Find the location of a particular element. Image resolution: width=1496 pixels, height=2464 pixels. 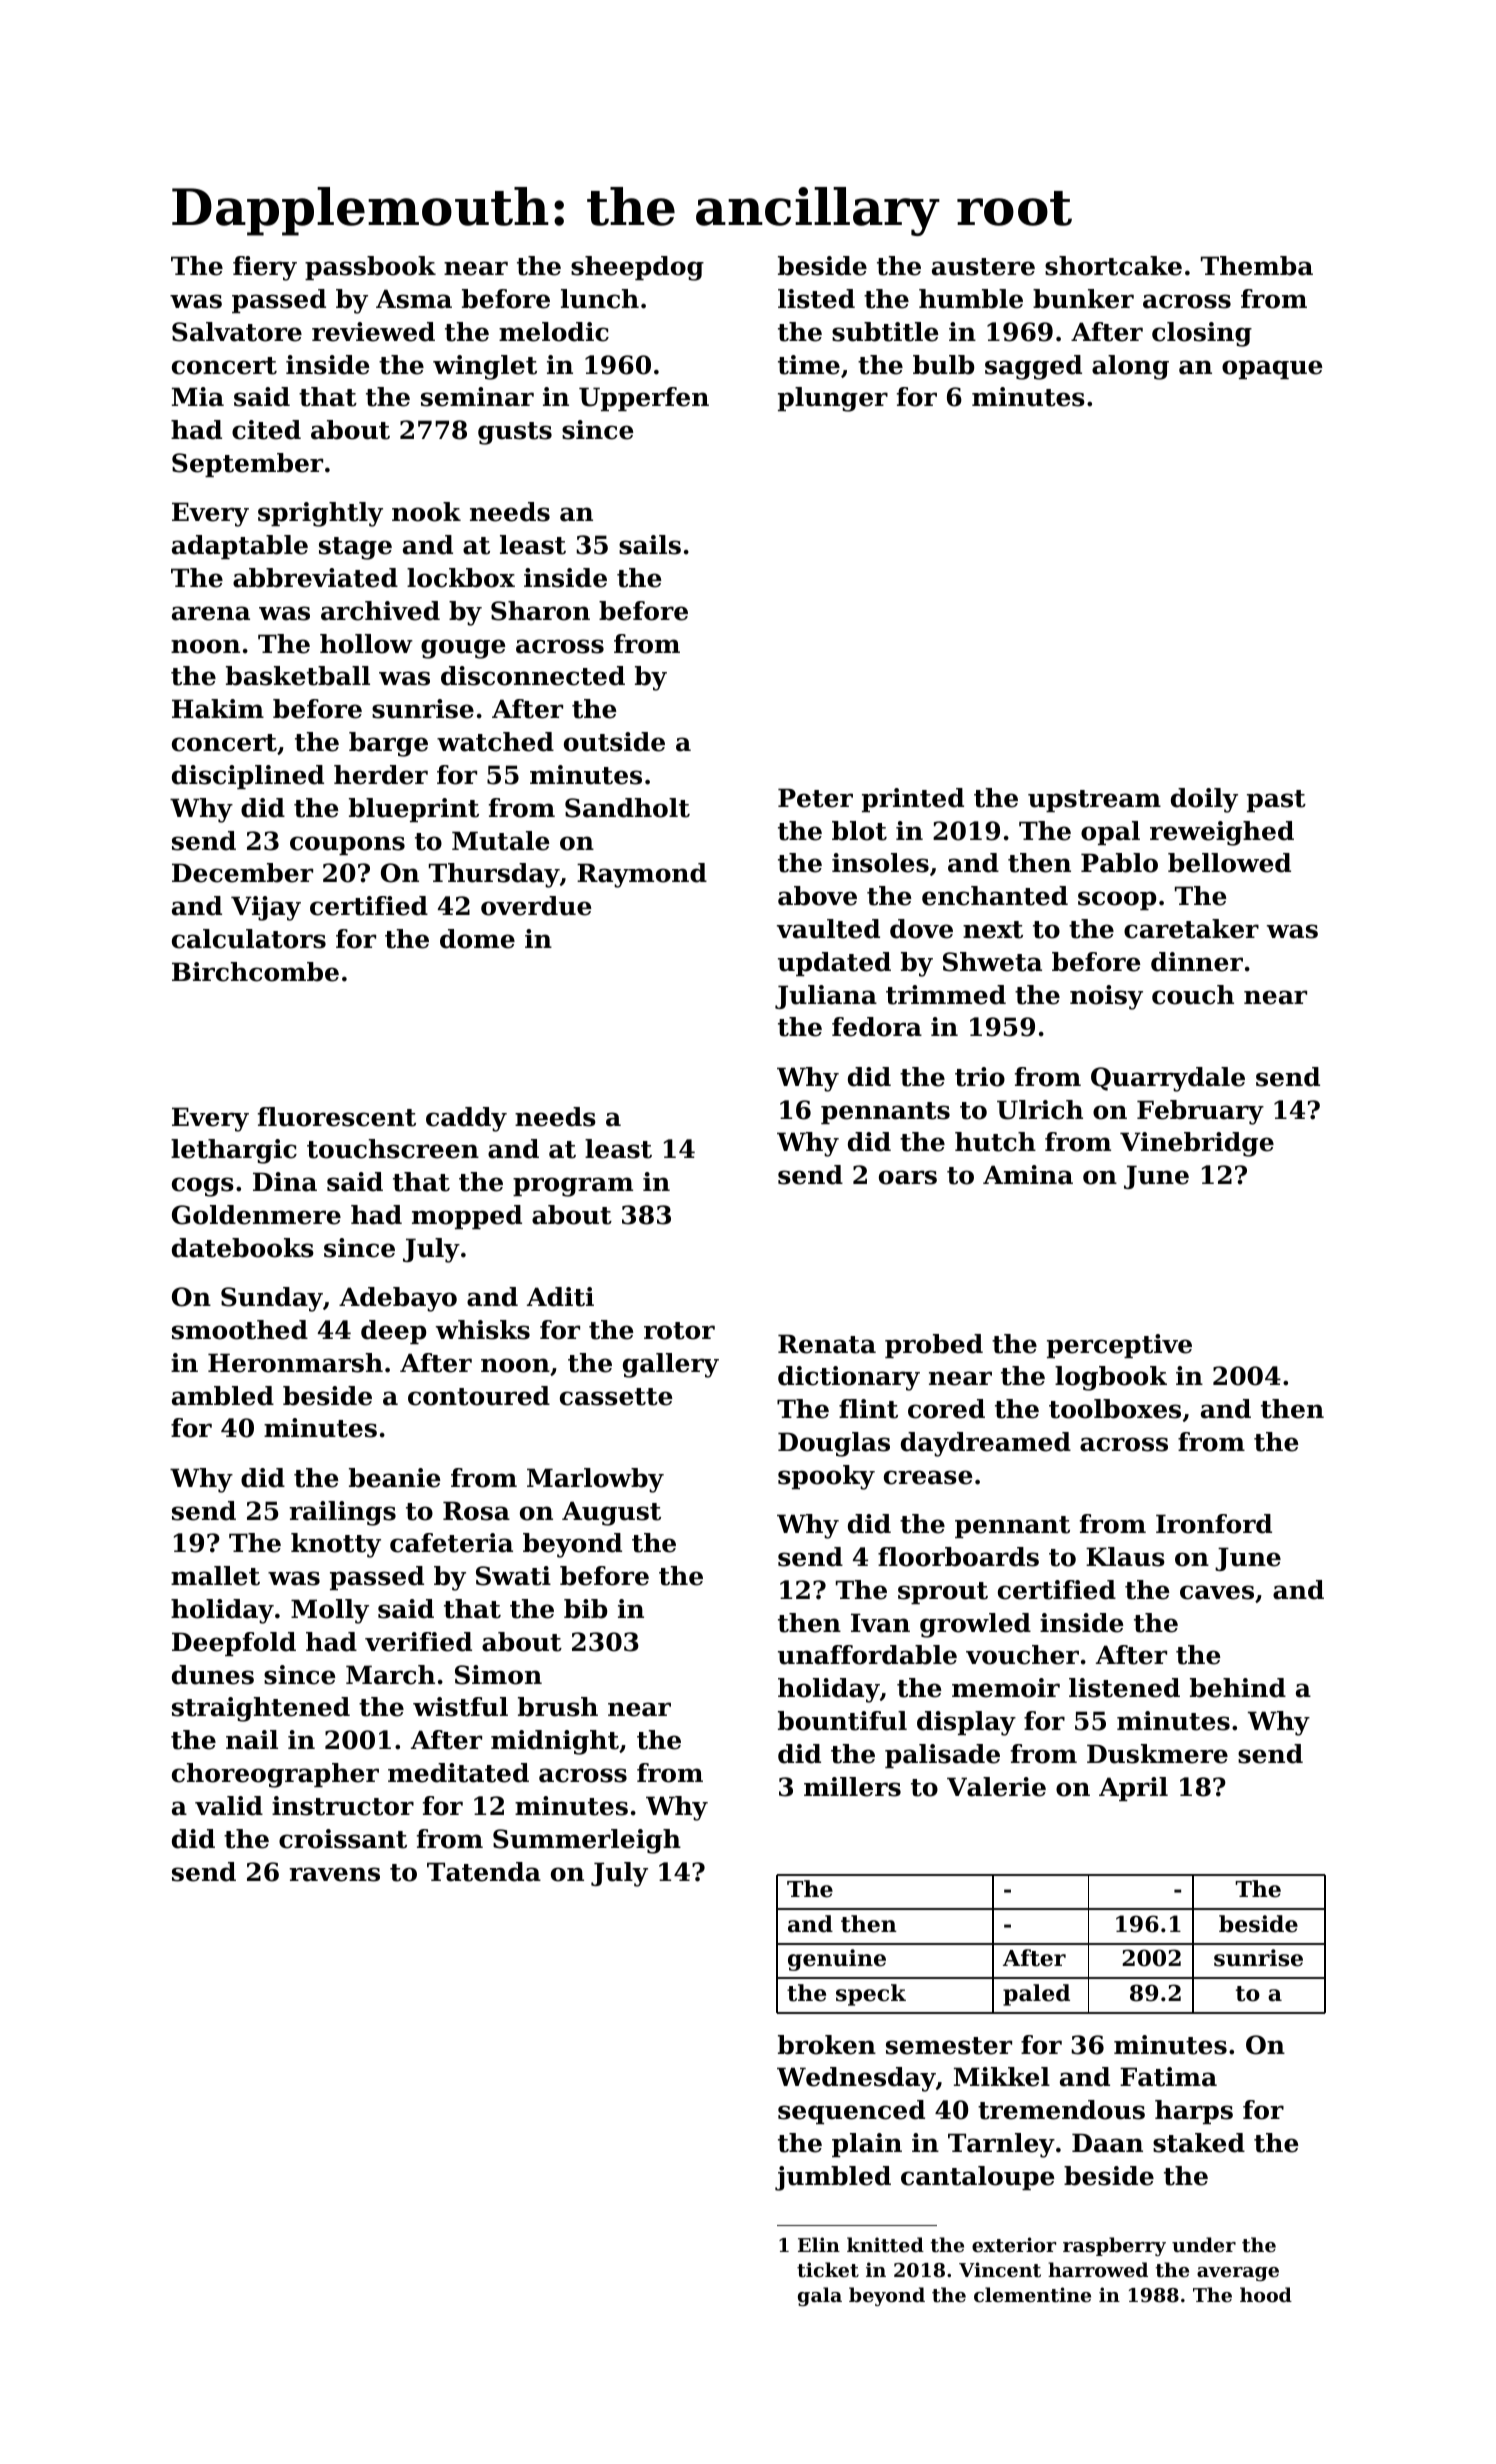

voucher is located at coordinates (1022, 1655).
